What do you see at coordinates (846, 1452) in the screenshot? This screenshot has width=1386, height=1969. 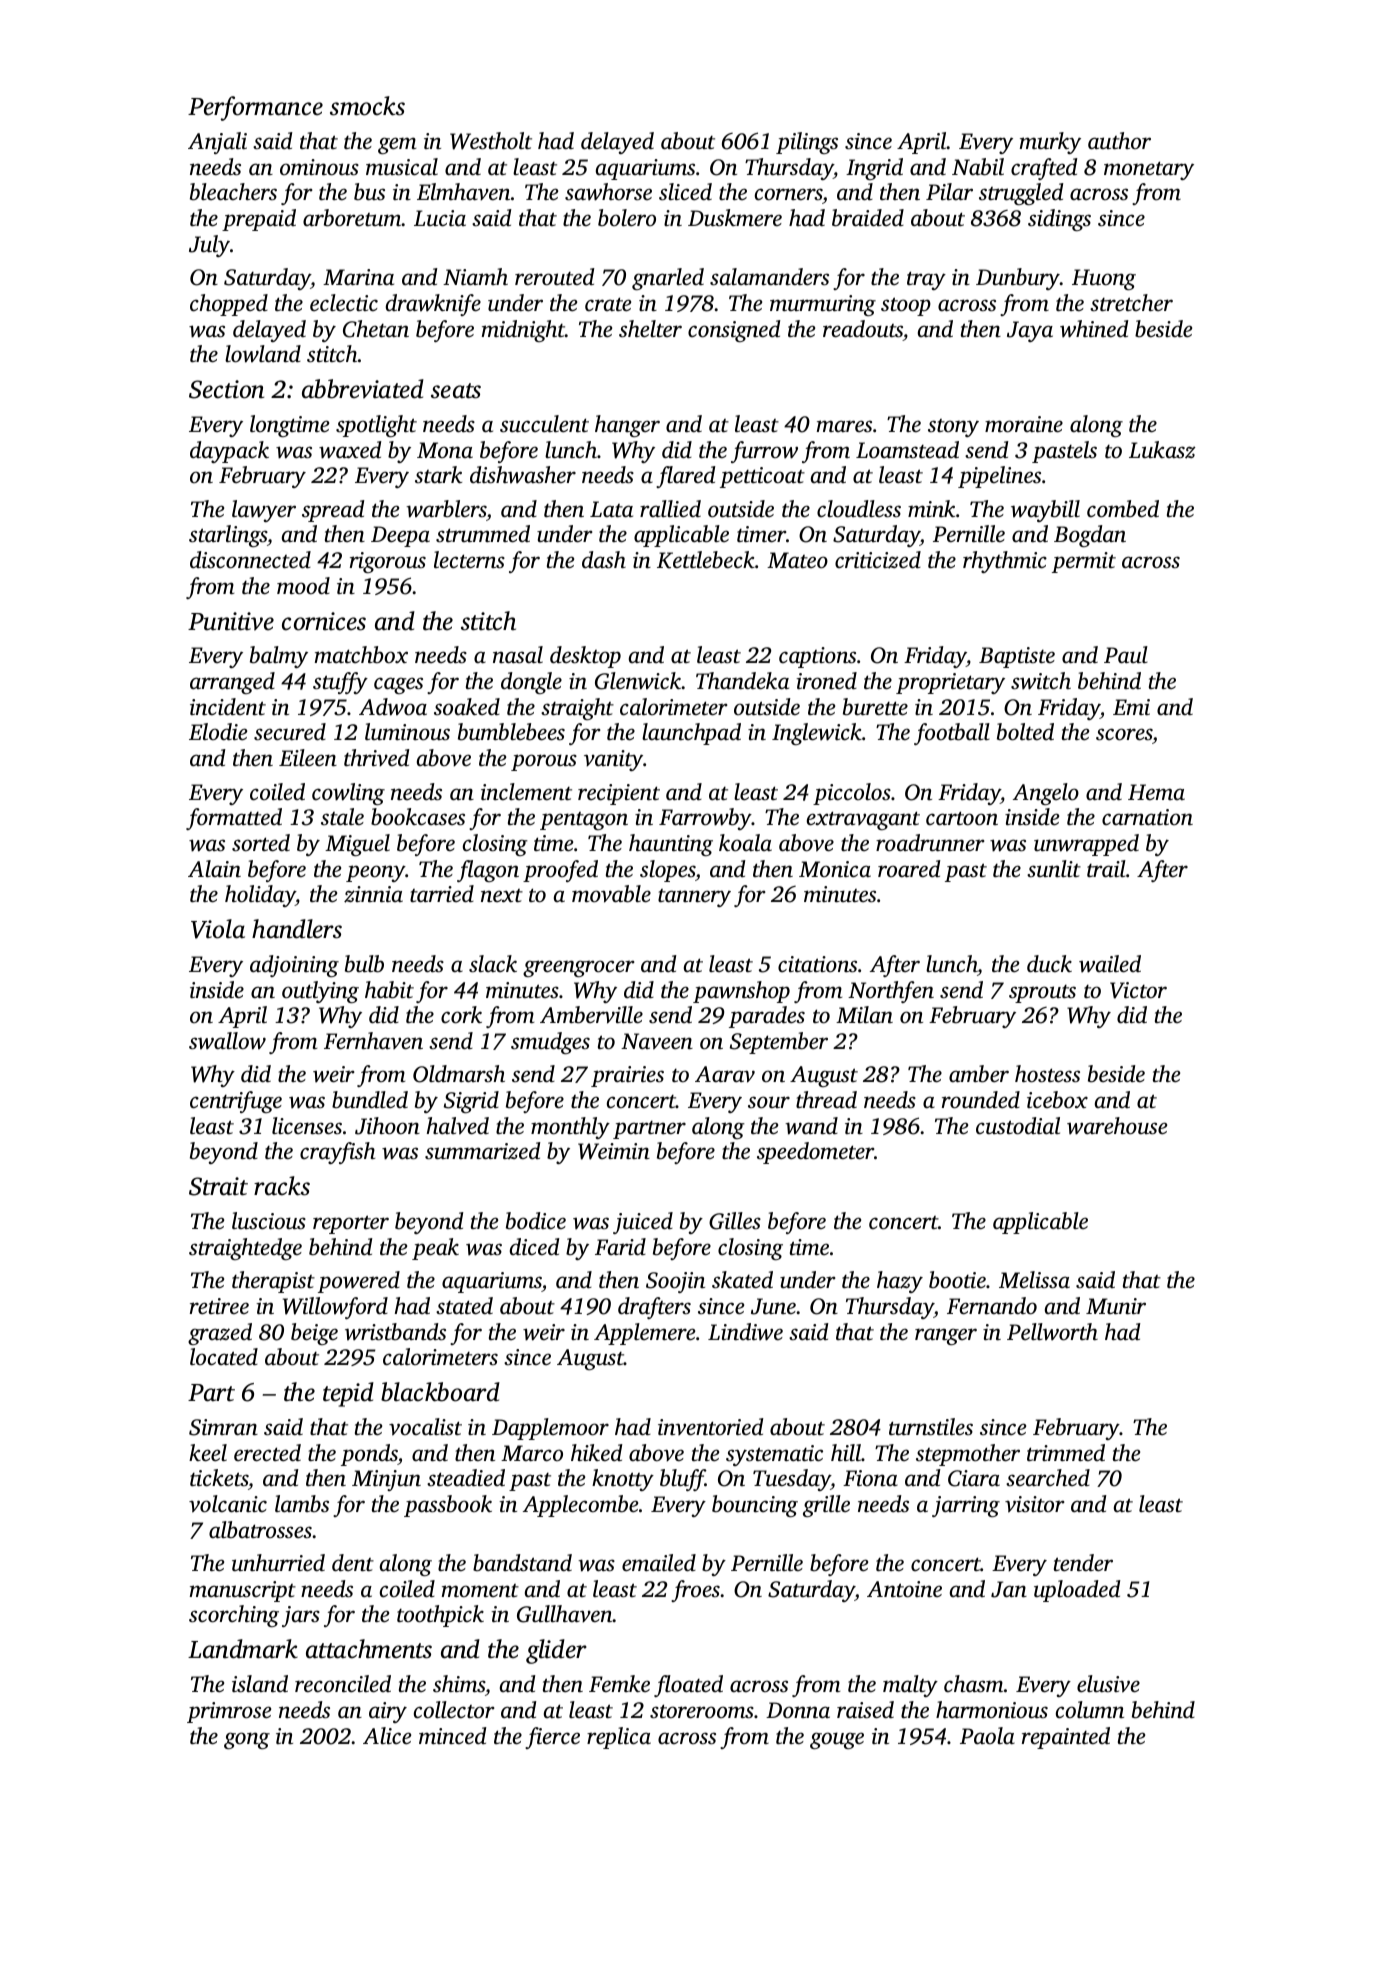 I see `hill` at bounding box center [846, 1452].
